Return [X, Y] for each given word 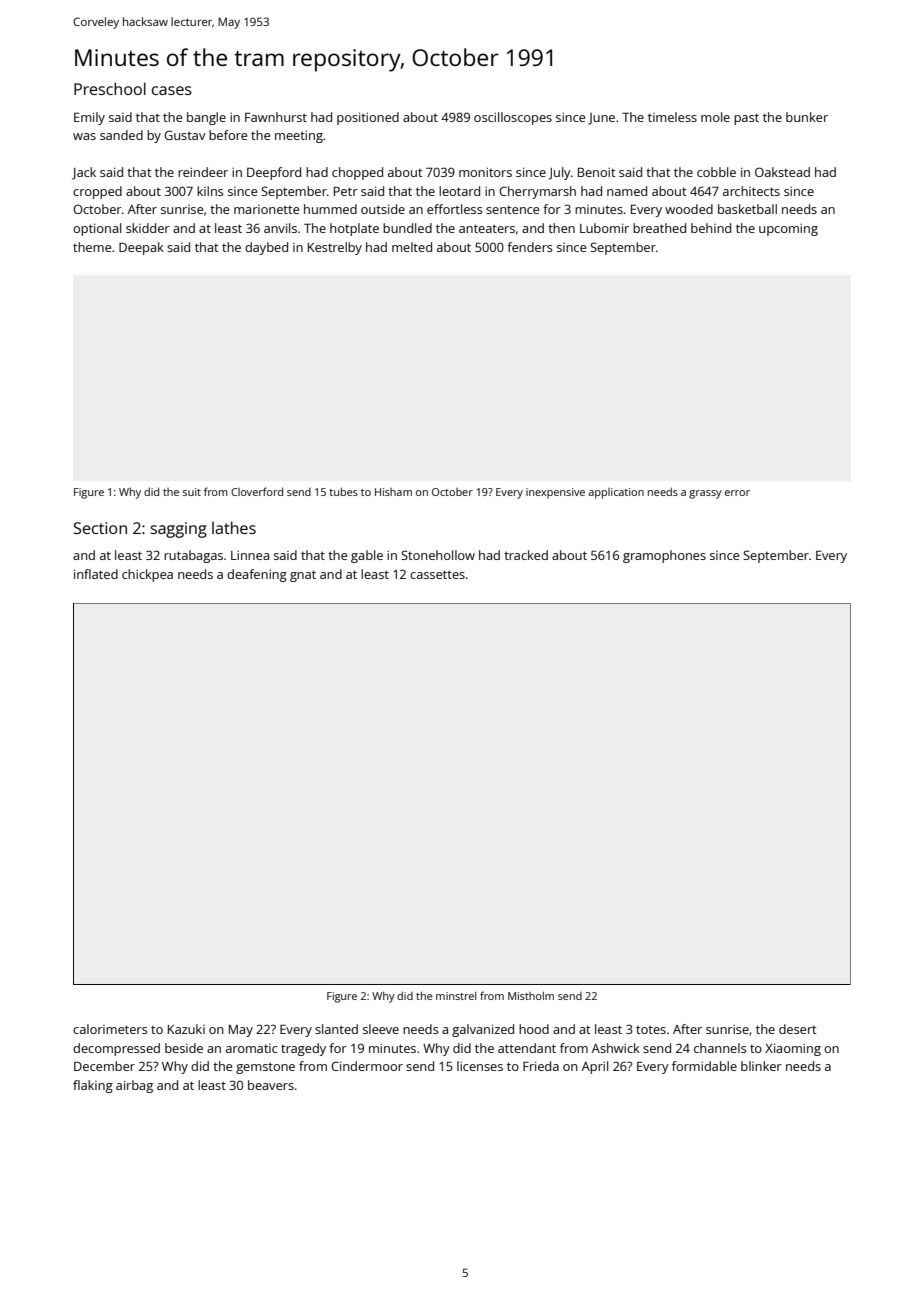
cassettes [437, 574]
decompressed [116, 1049]
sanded [121, 135]
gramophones [664, 556]
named [627, 191]
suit [192, 492]
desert [798, 1029]
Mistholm [531, 995]
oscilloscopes [513, 118]
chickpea [147, 575]
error [737, 493]
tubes [343, 491]
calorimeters [110, 1029]
